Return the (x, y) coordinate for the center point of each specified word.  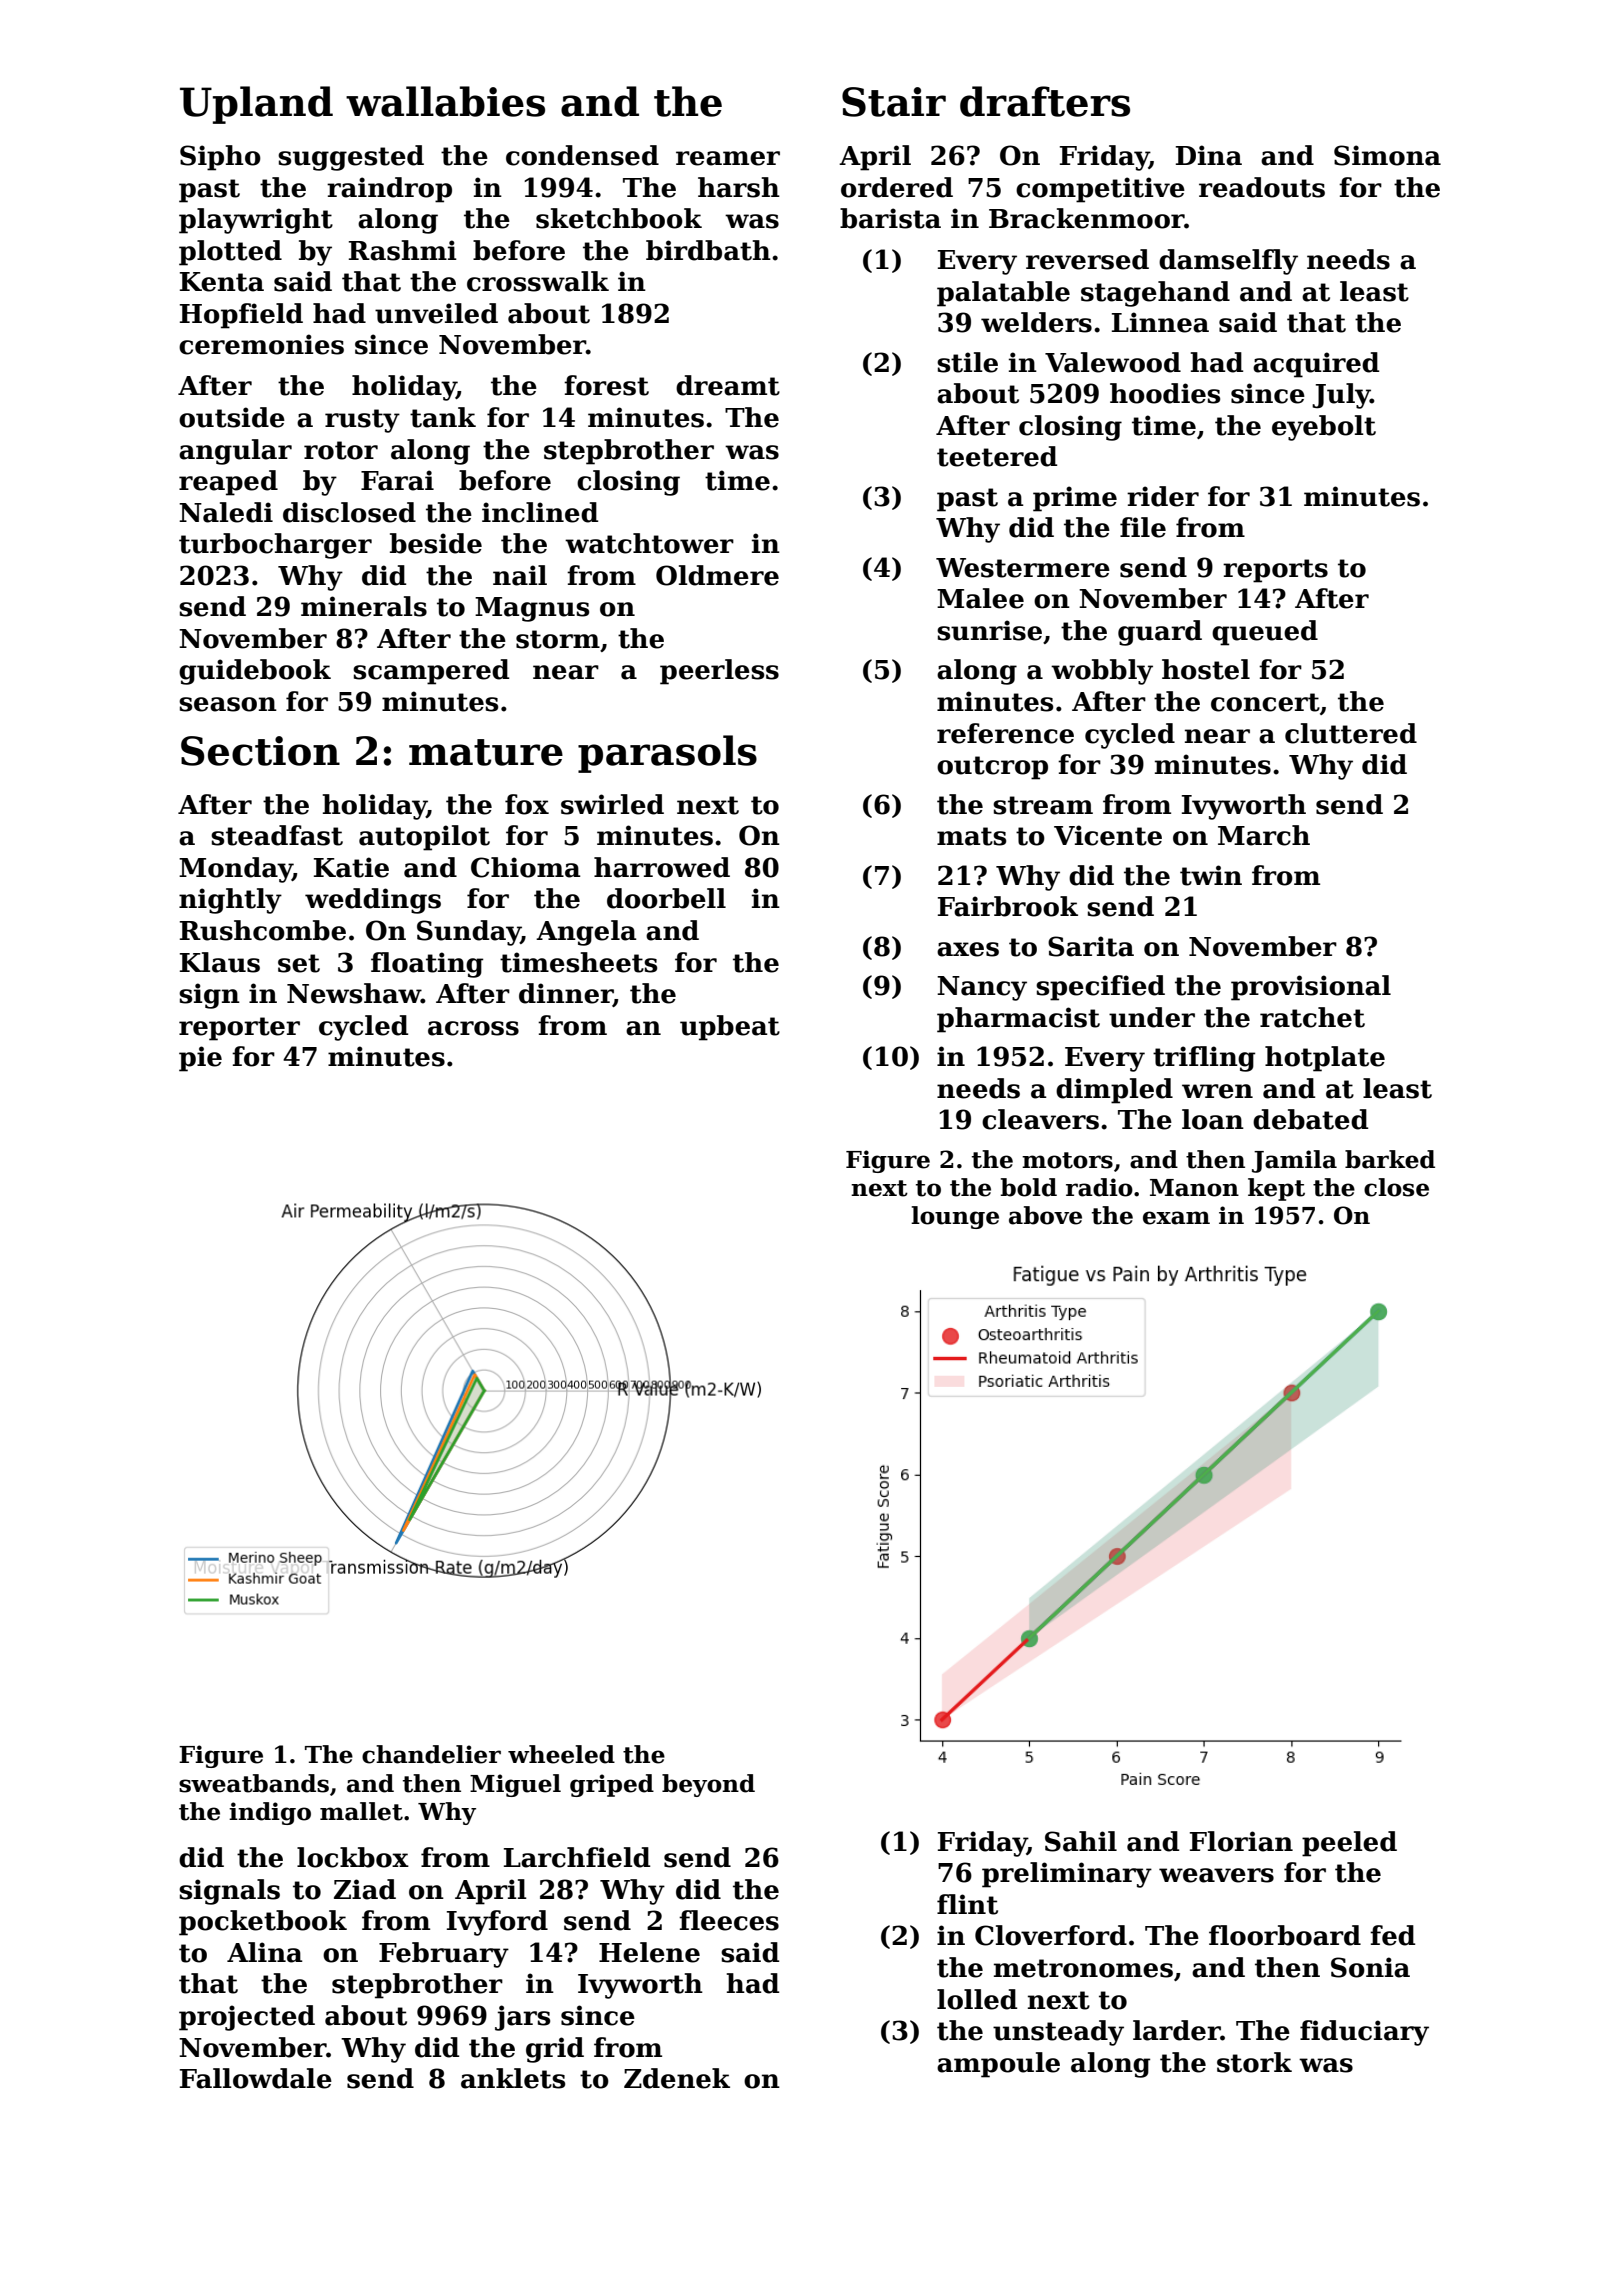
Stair (894, 102)
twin (1211, 875)
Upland (256, 105)
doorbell (666, 898)
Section (260, 751)
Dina (1209, 155)
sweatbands (254, 1783)
